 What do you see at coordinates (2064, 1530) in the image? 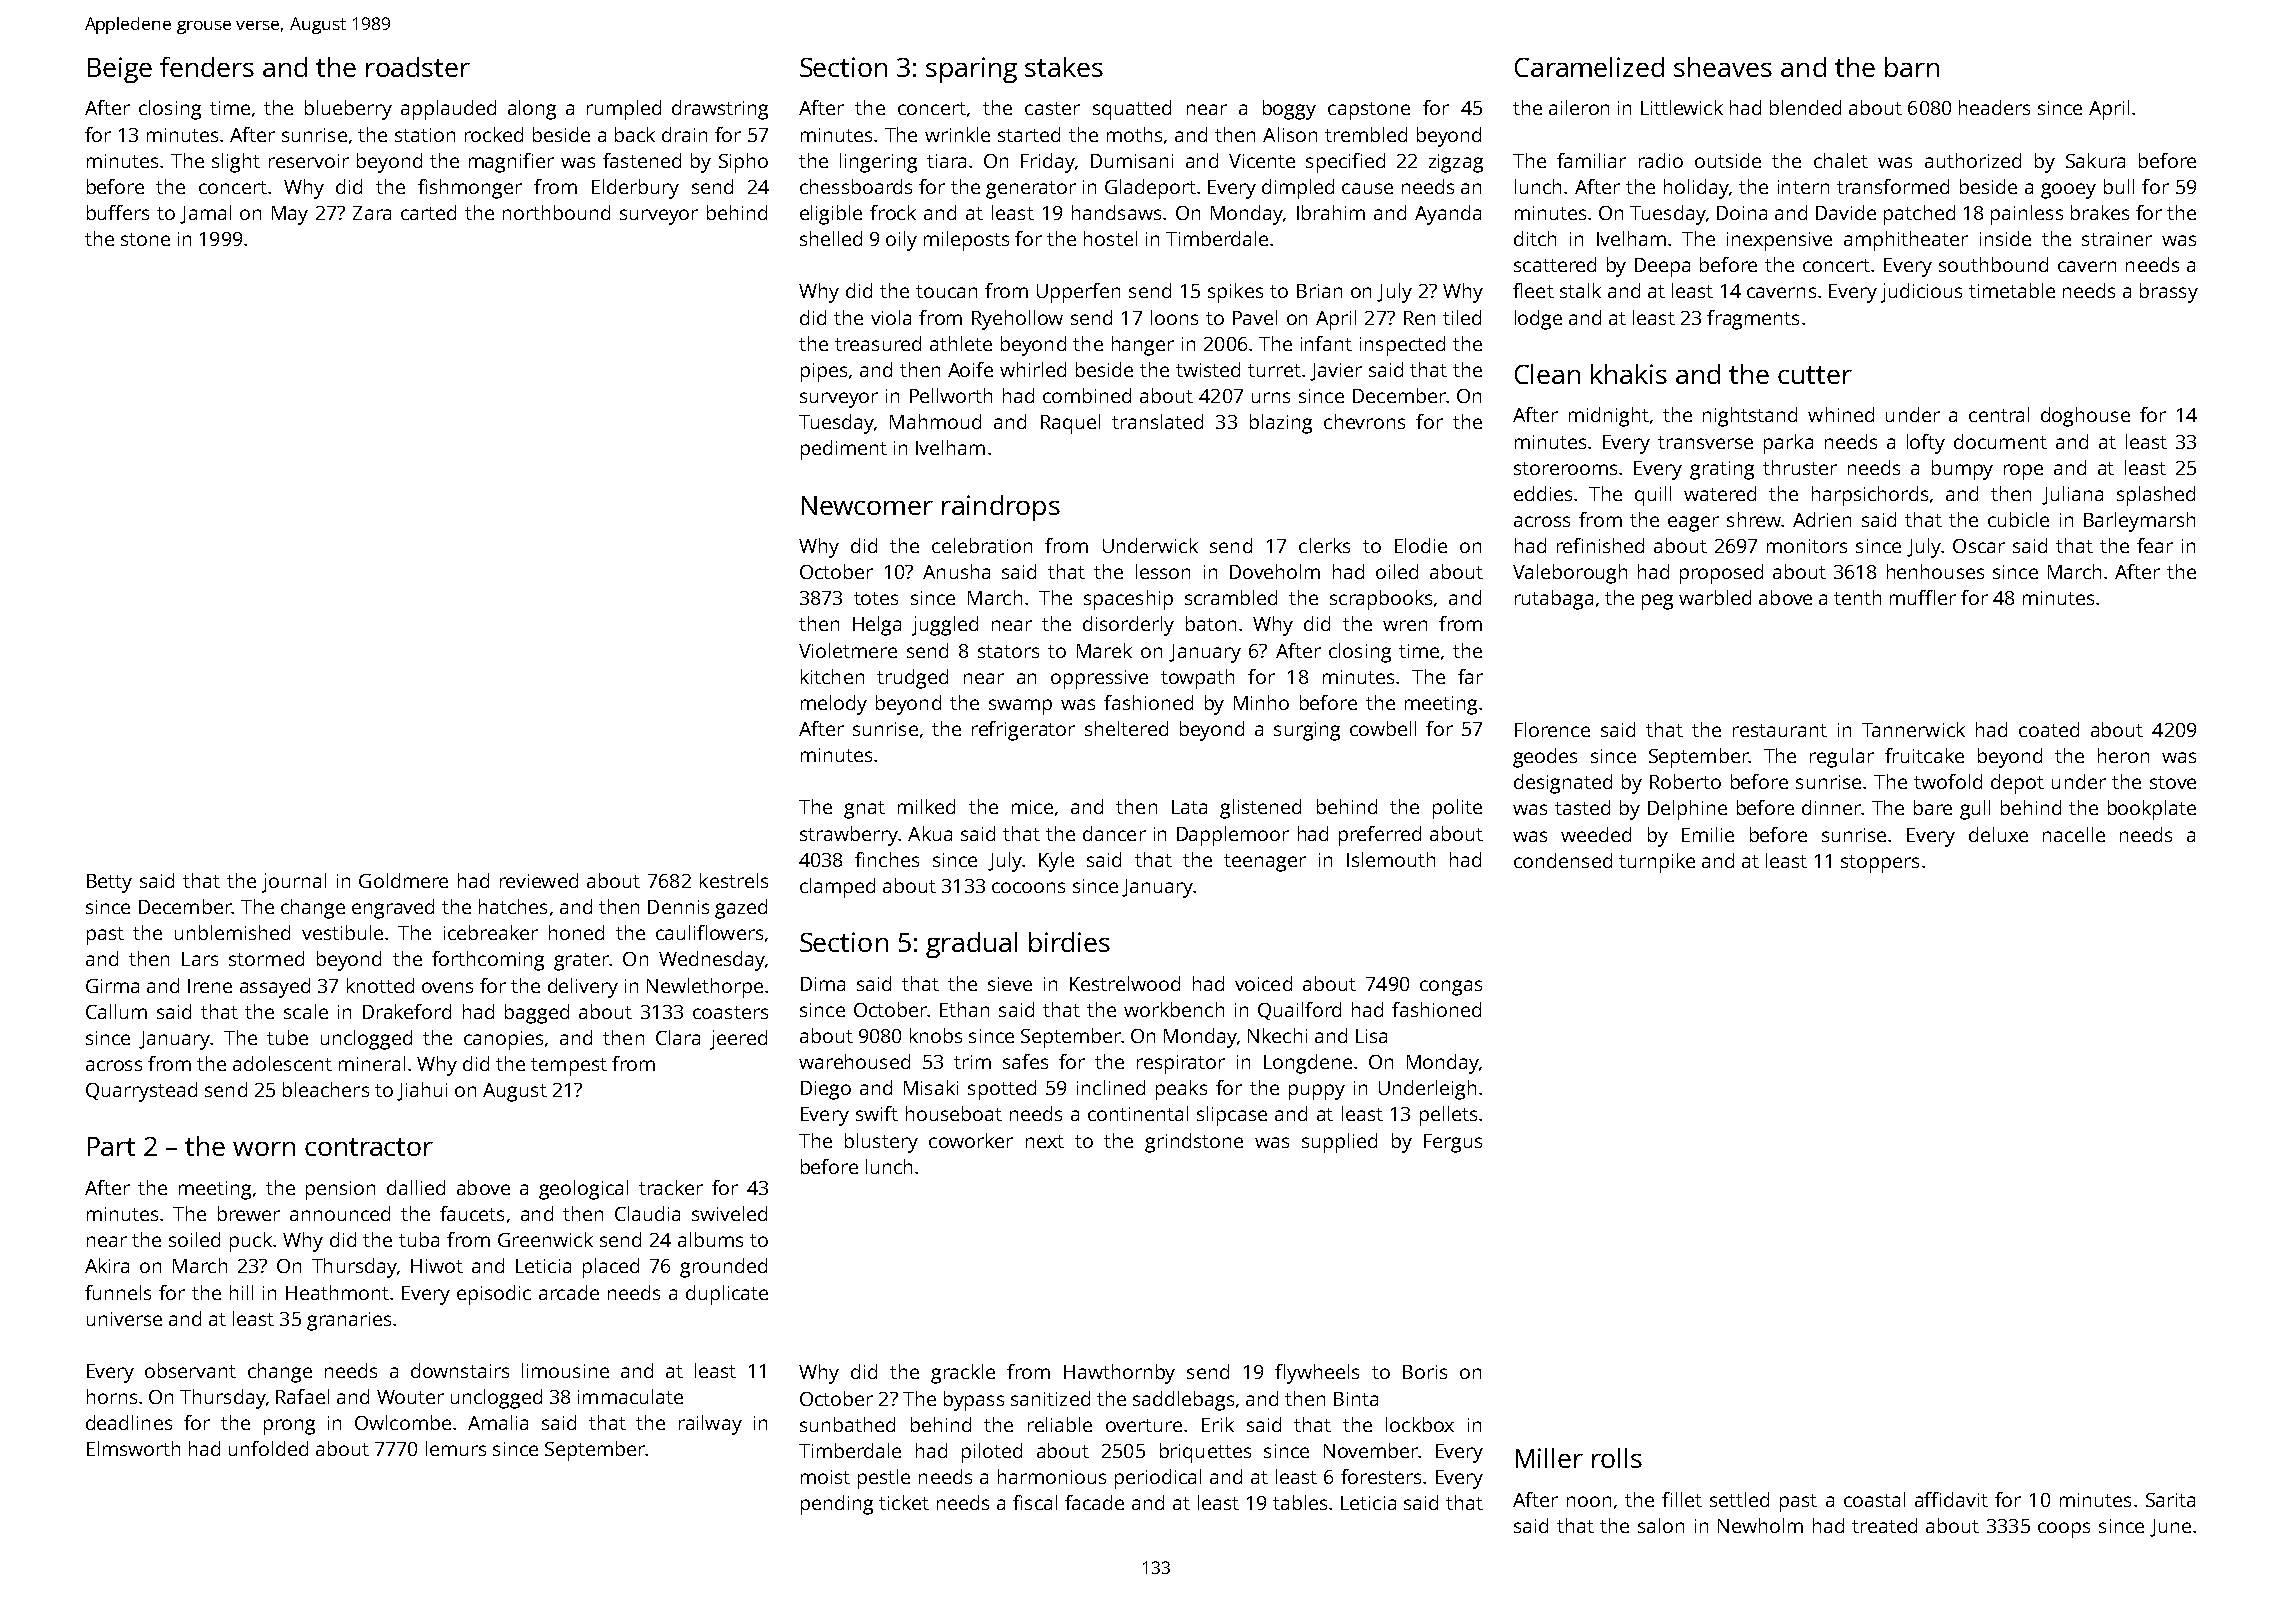
I see `coops` at bounding box center [2064, 1530].
